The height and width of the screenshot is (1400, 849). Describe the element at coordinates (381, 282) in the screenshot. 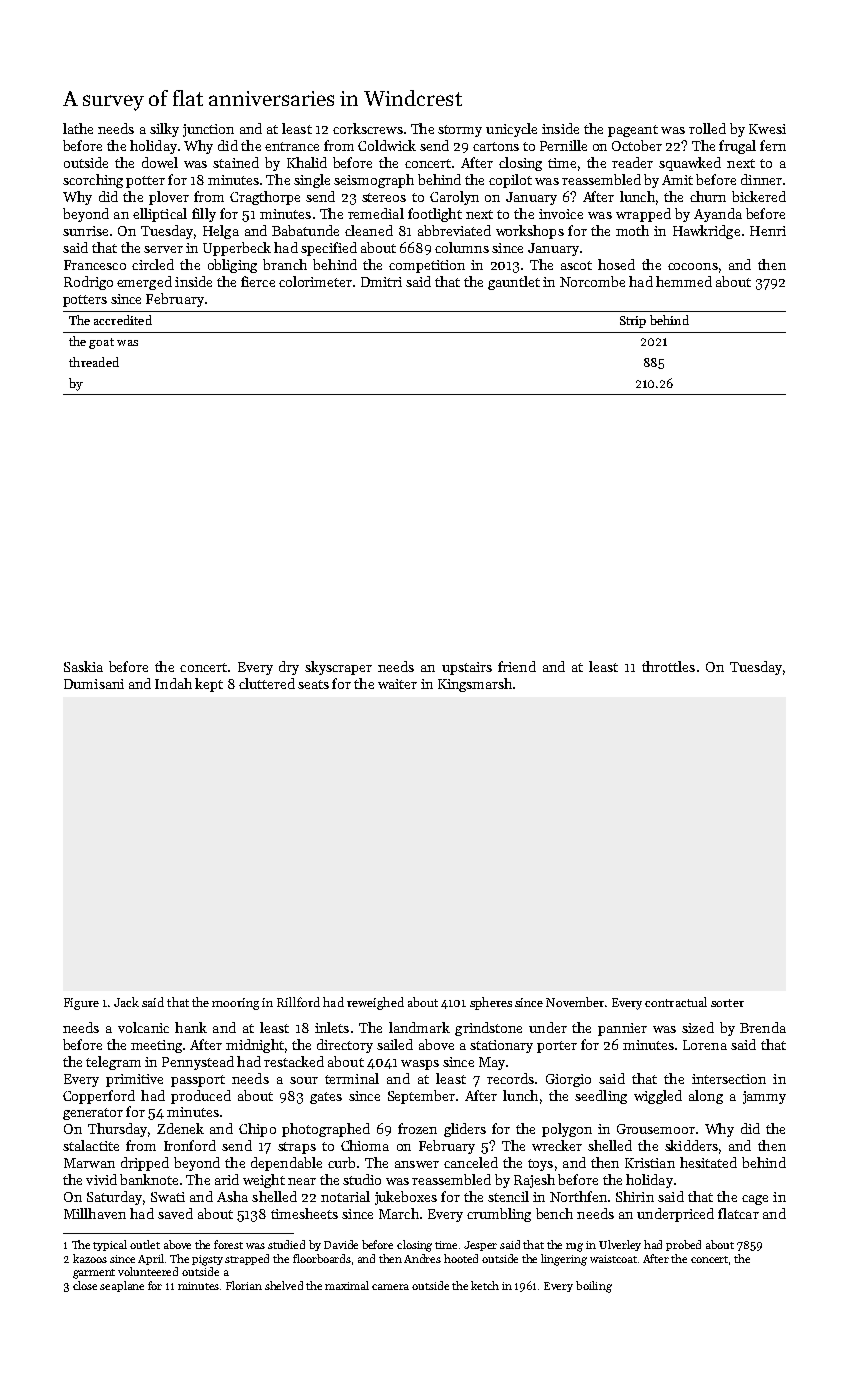

I see `Dmitri` at that location.
